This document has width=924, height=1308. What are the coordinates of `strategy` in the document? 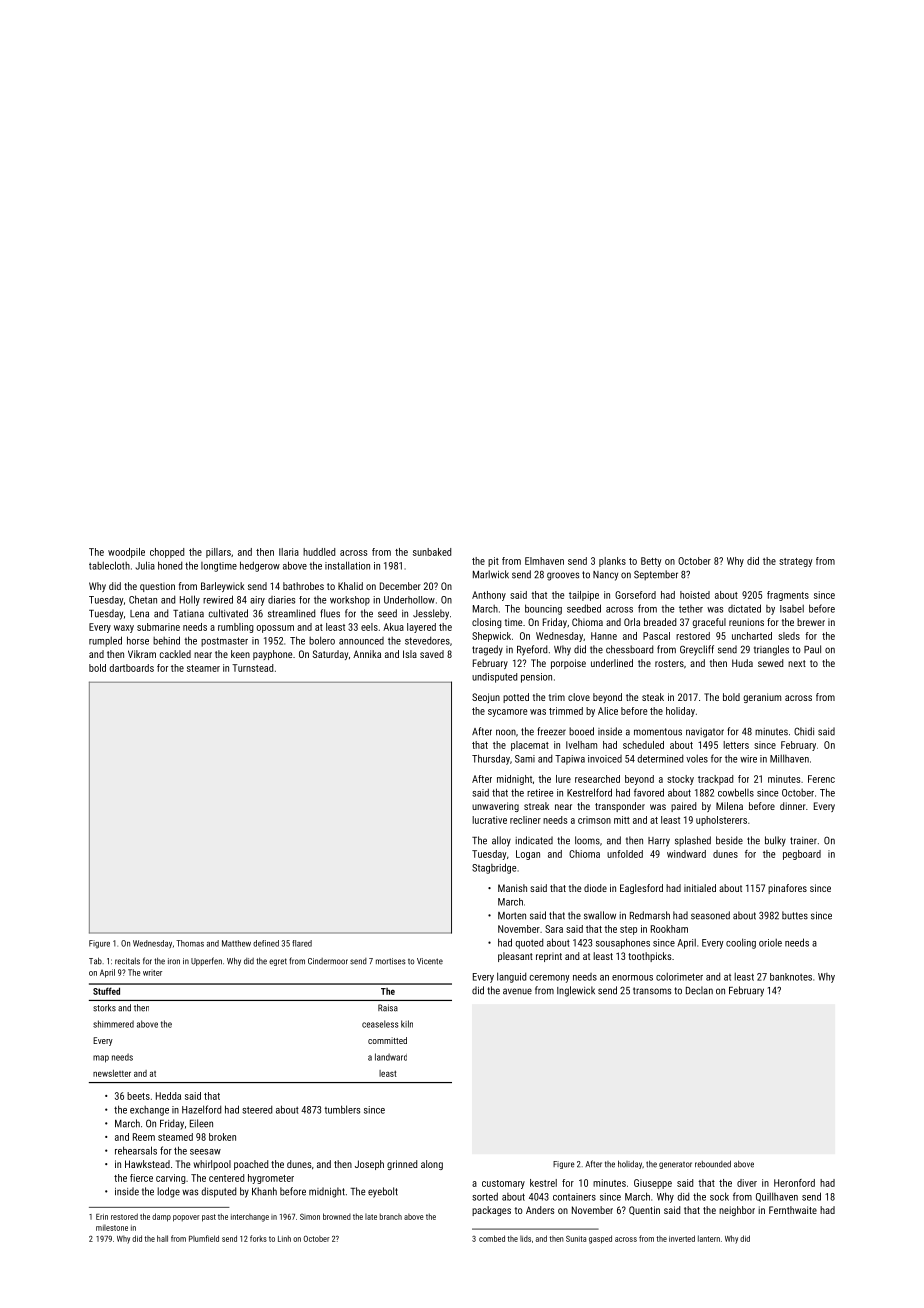 It's located at (795, 562).
